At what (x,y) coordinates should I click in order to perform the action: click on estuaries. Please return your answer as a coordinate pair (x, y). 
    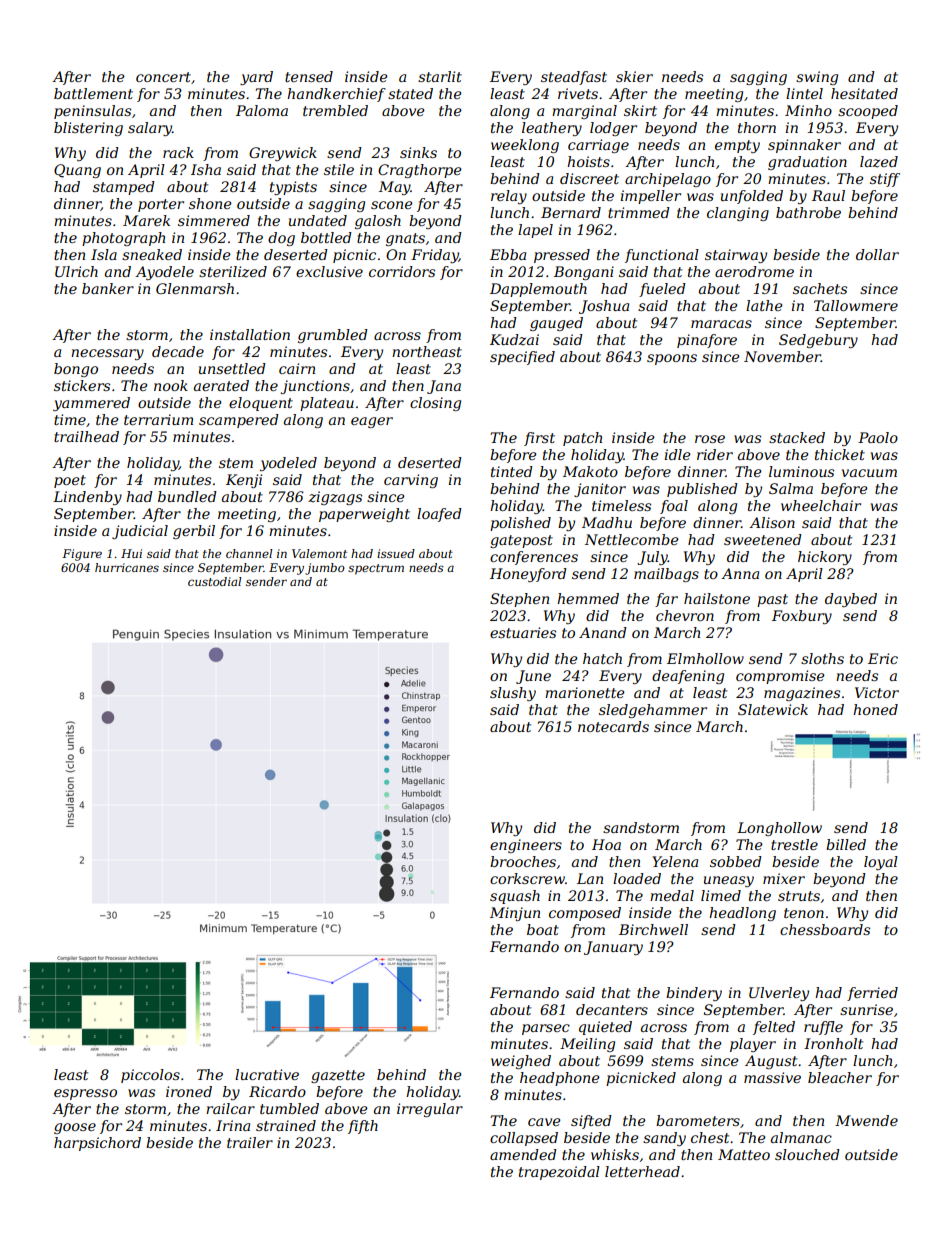
    Looking at the image, I should click on (523, 632).
